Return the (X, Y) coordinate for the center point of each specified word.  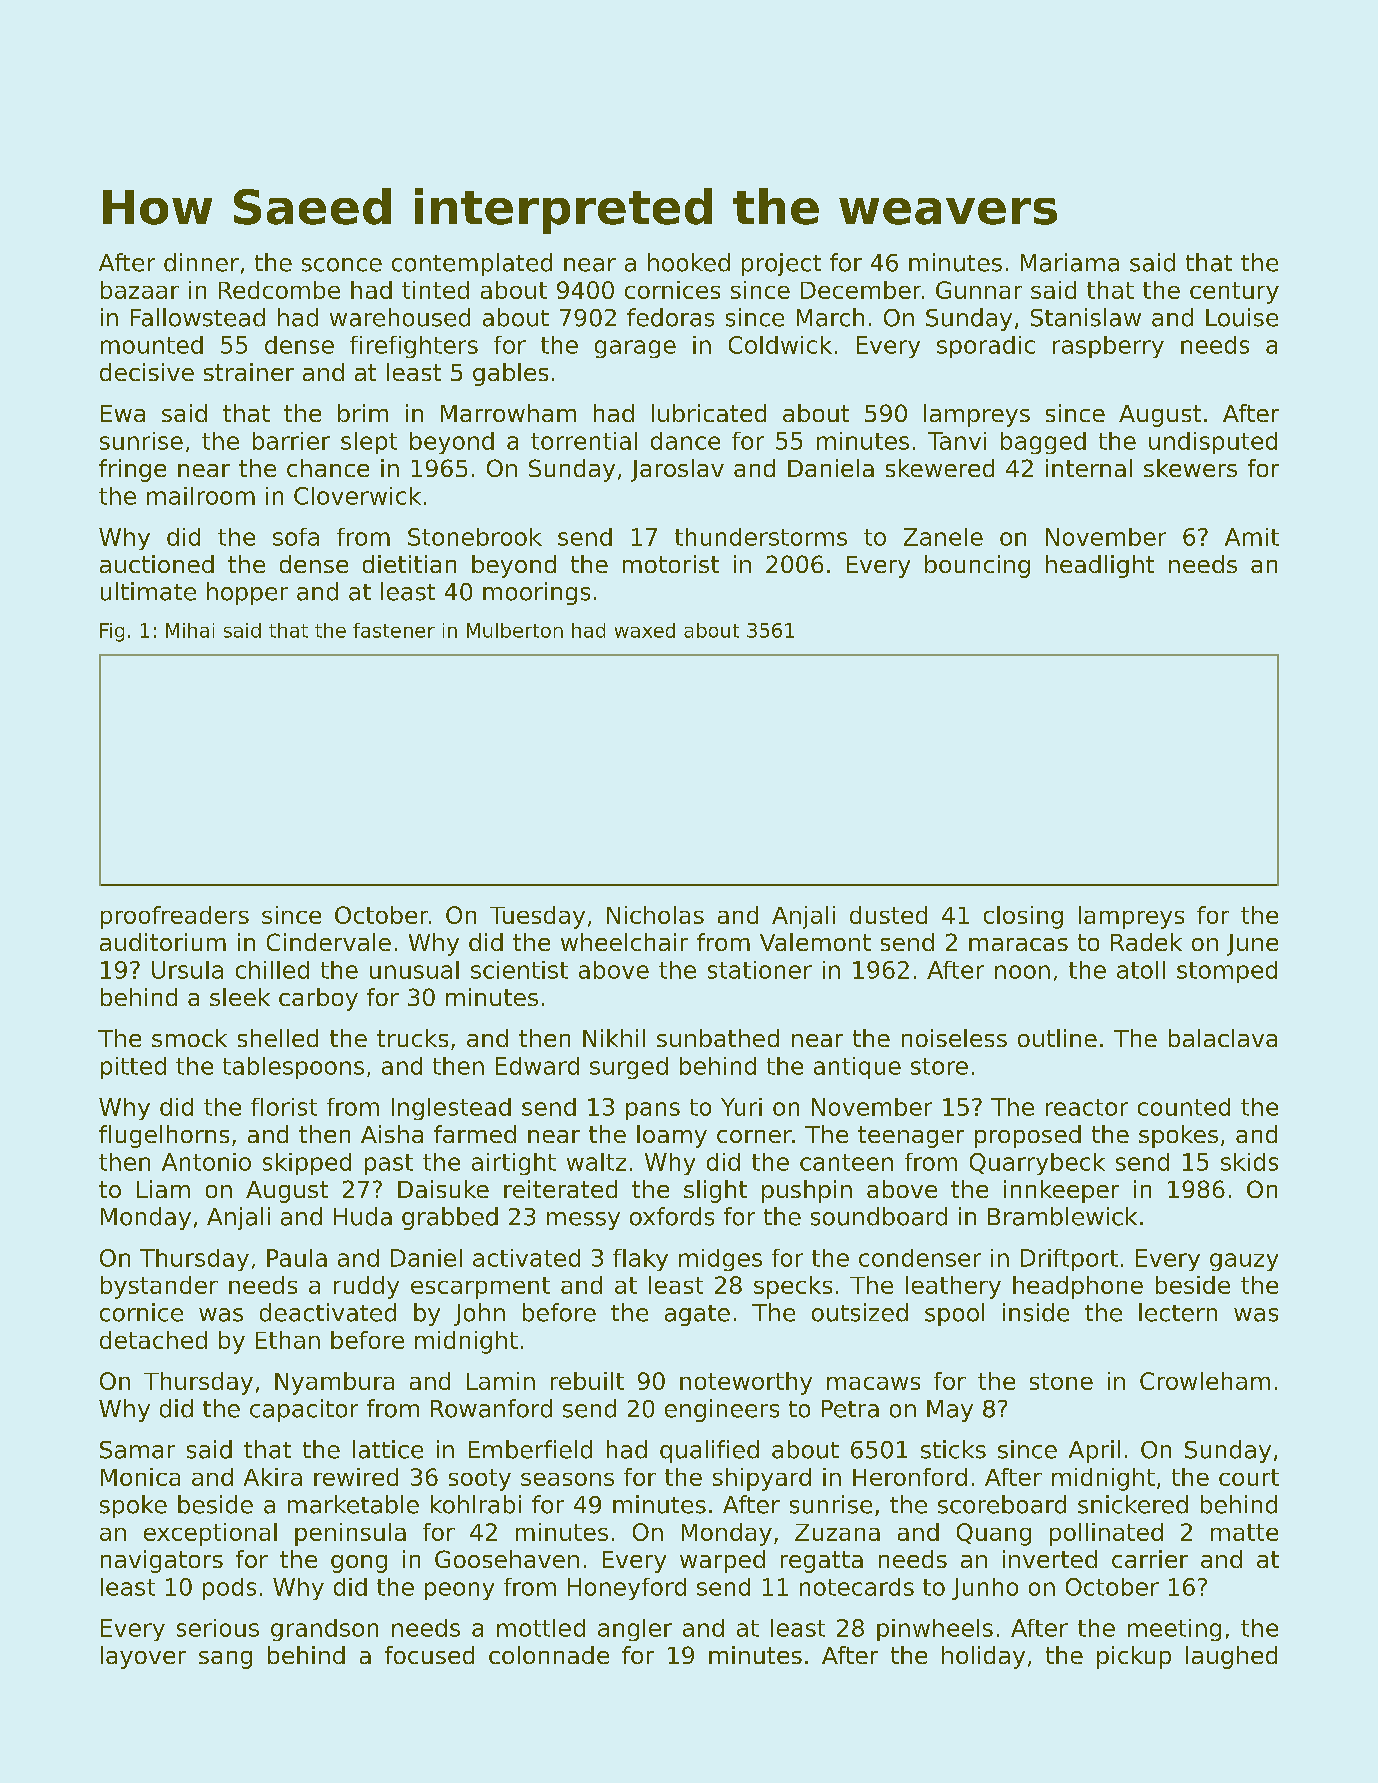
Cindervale (329, 942)
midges (720, 1260)
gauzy (1244, 1262)
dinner (201, 262)
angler (635, 1630)
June (1252, 945)
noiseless (954, 1038)
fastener (394, 630)
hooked (689, 262)
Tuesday (537, 917)
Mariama (1070, 262)
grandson (324, 1630)
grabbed (450, 1218)
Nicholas (655, 915)
